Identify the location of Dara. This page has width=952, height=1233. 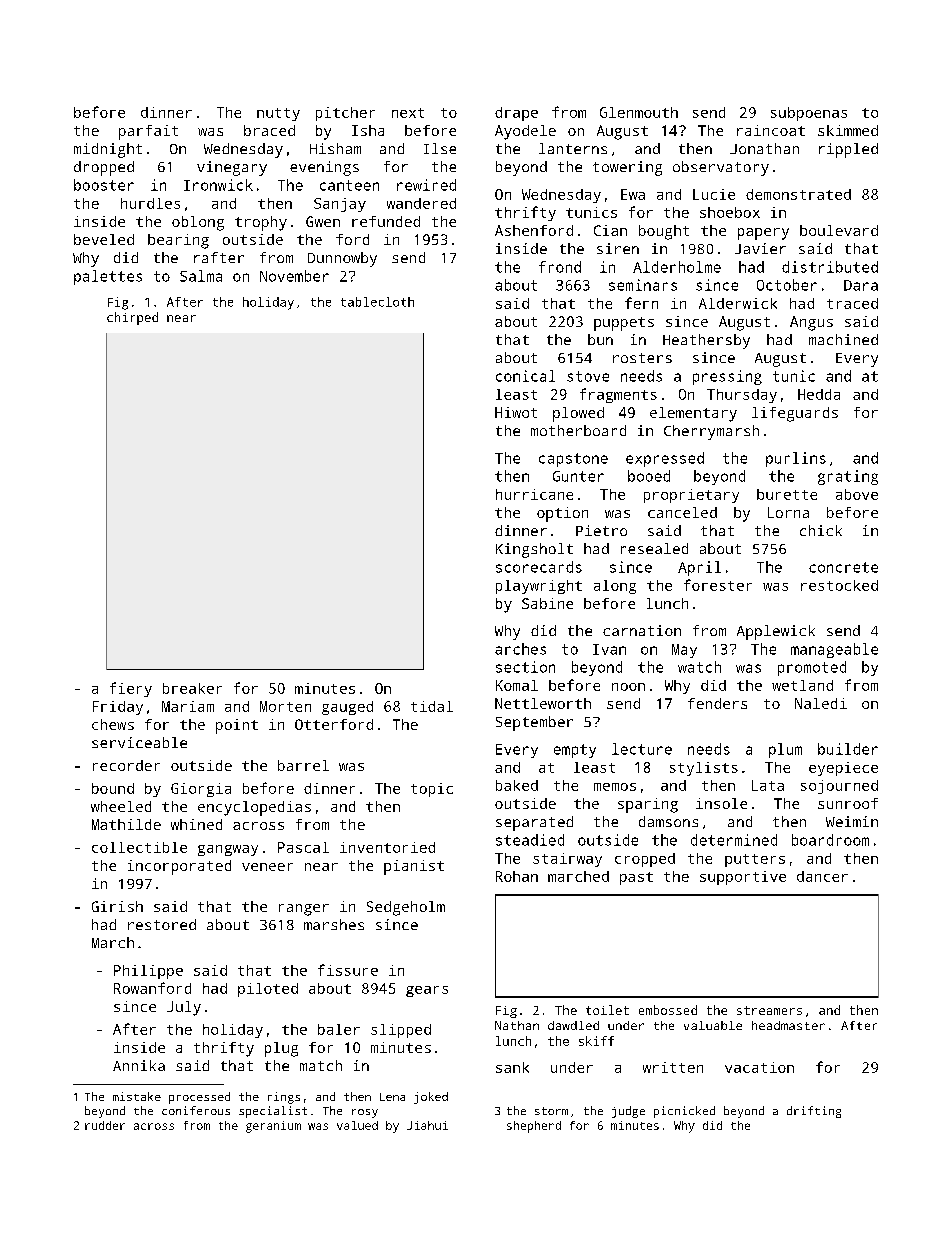
(861, 285).
